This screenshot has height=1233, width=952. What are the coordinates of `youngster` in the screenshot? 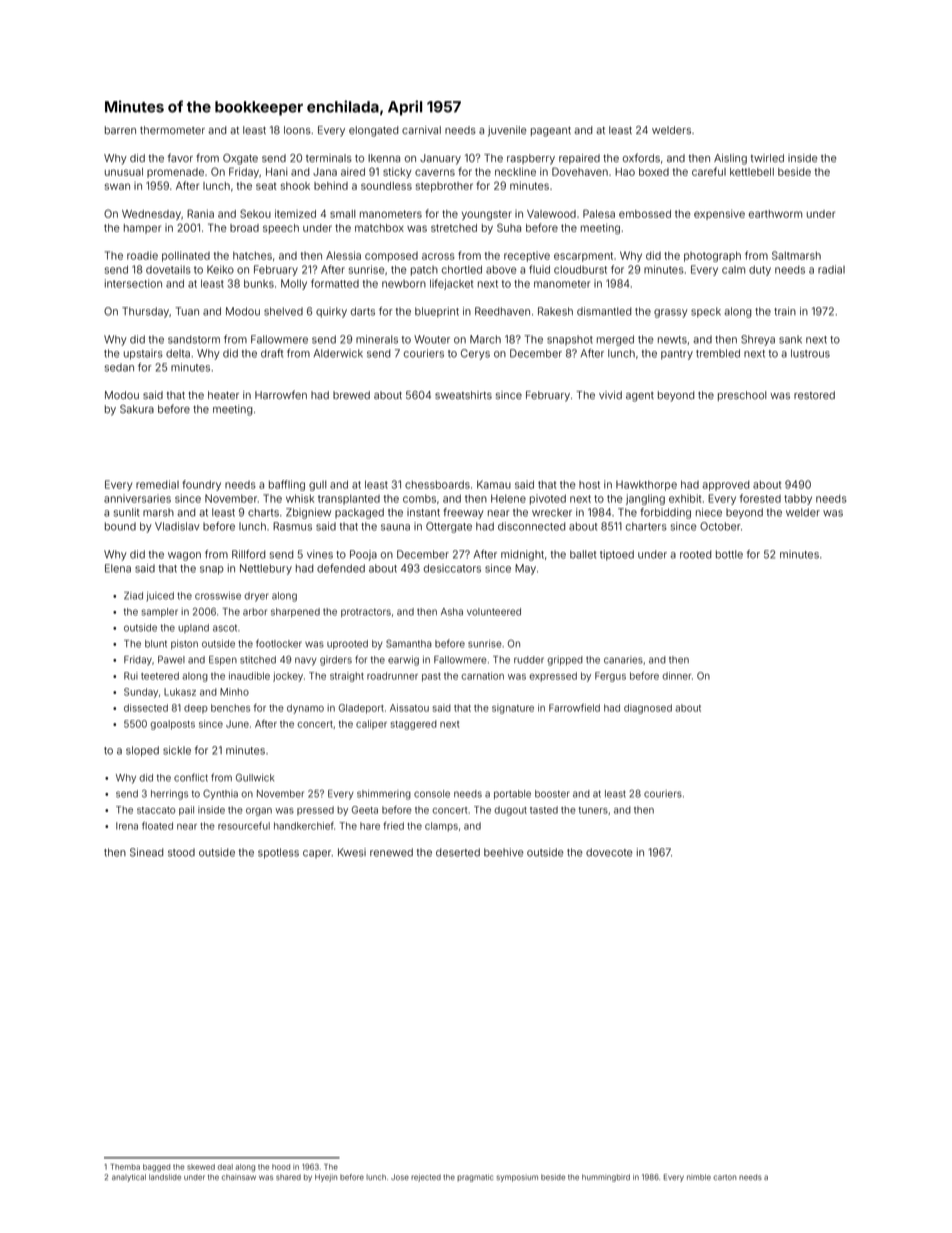 It's located at (487, 215).
